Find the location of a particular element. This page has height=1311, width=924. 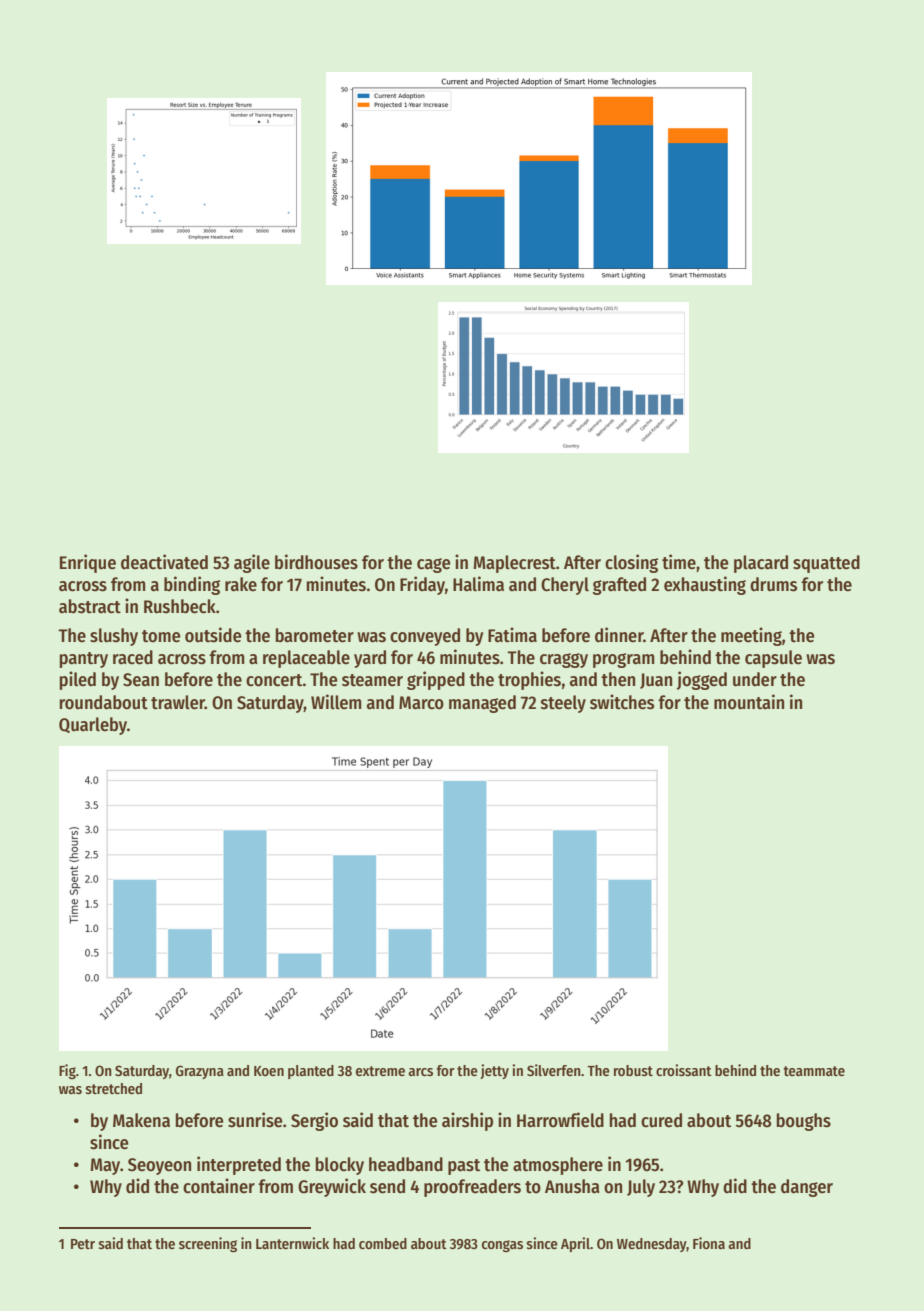

Petr is located at coordinates (83, 1244).
